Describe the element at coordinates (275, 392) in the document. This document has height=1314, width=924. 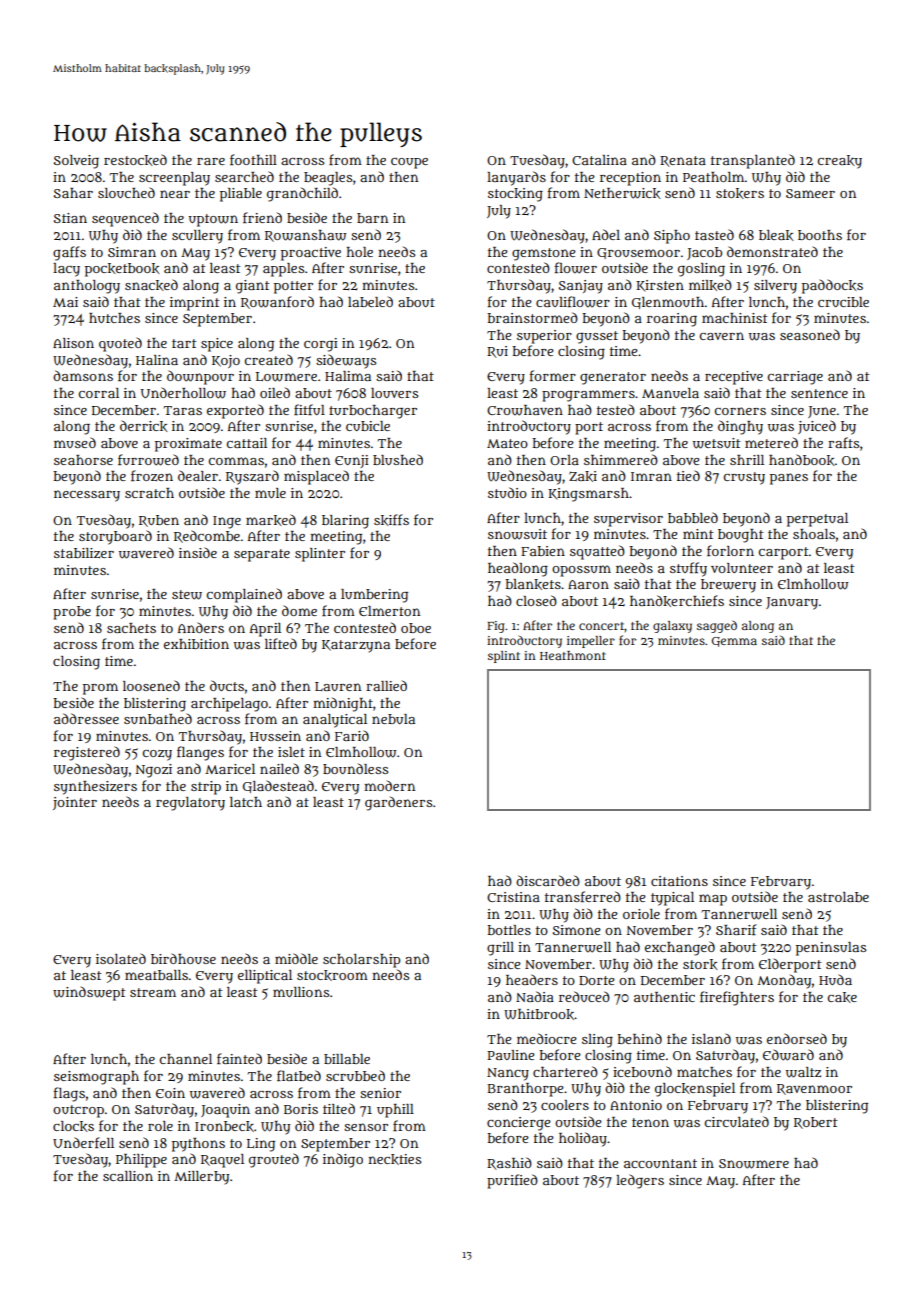
I see `oiled` at that location.
